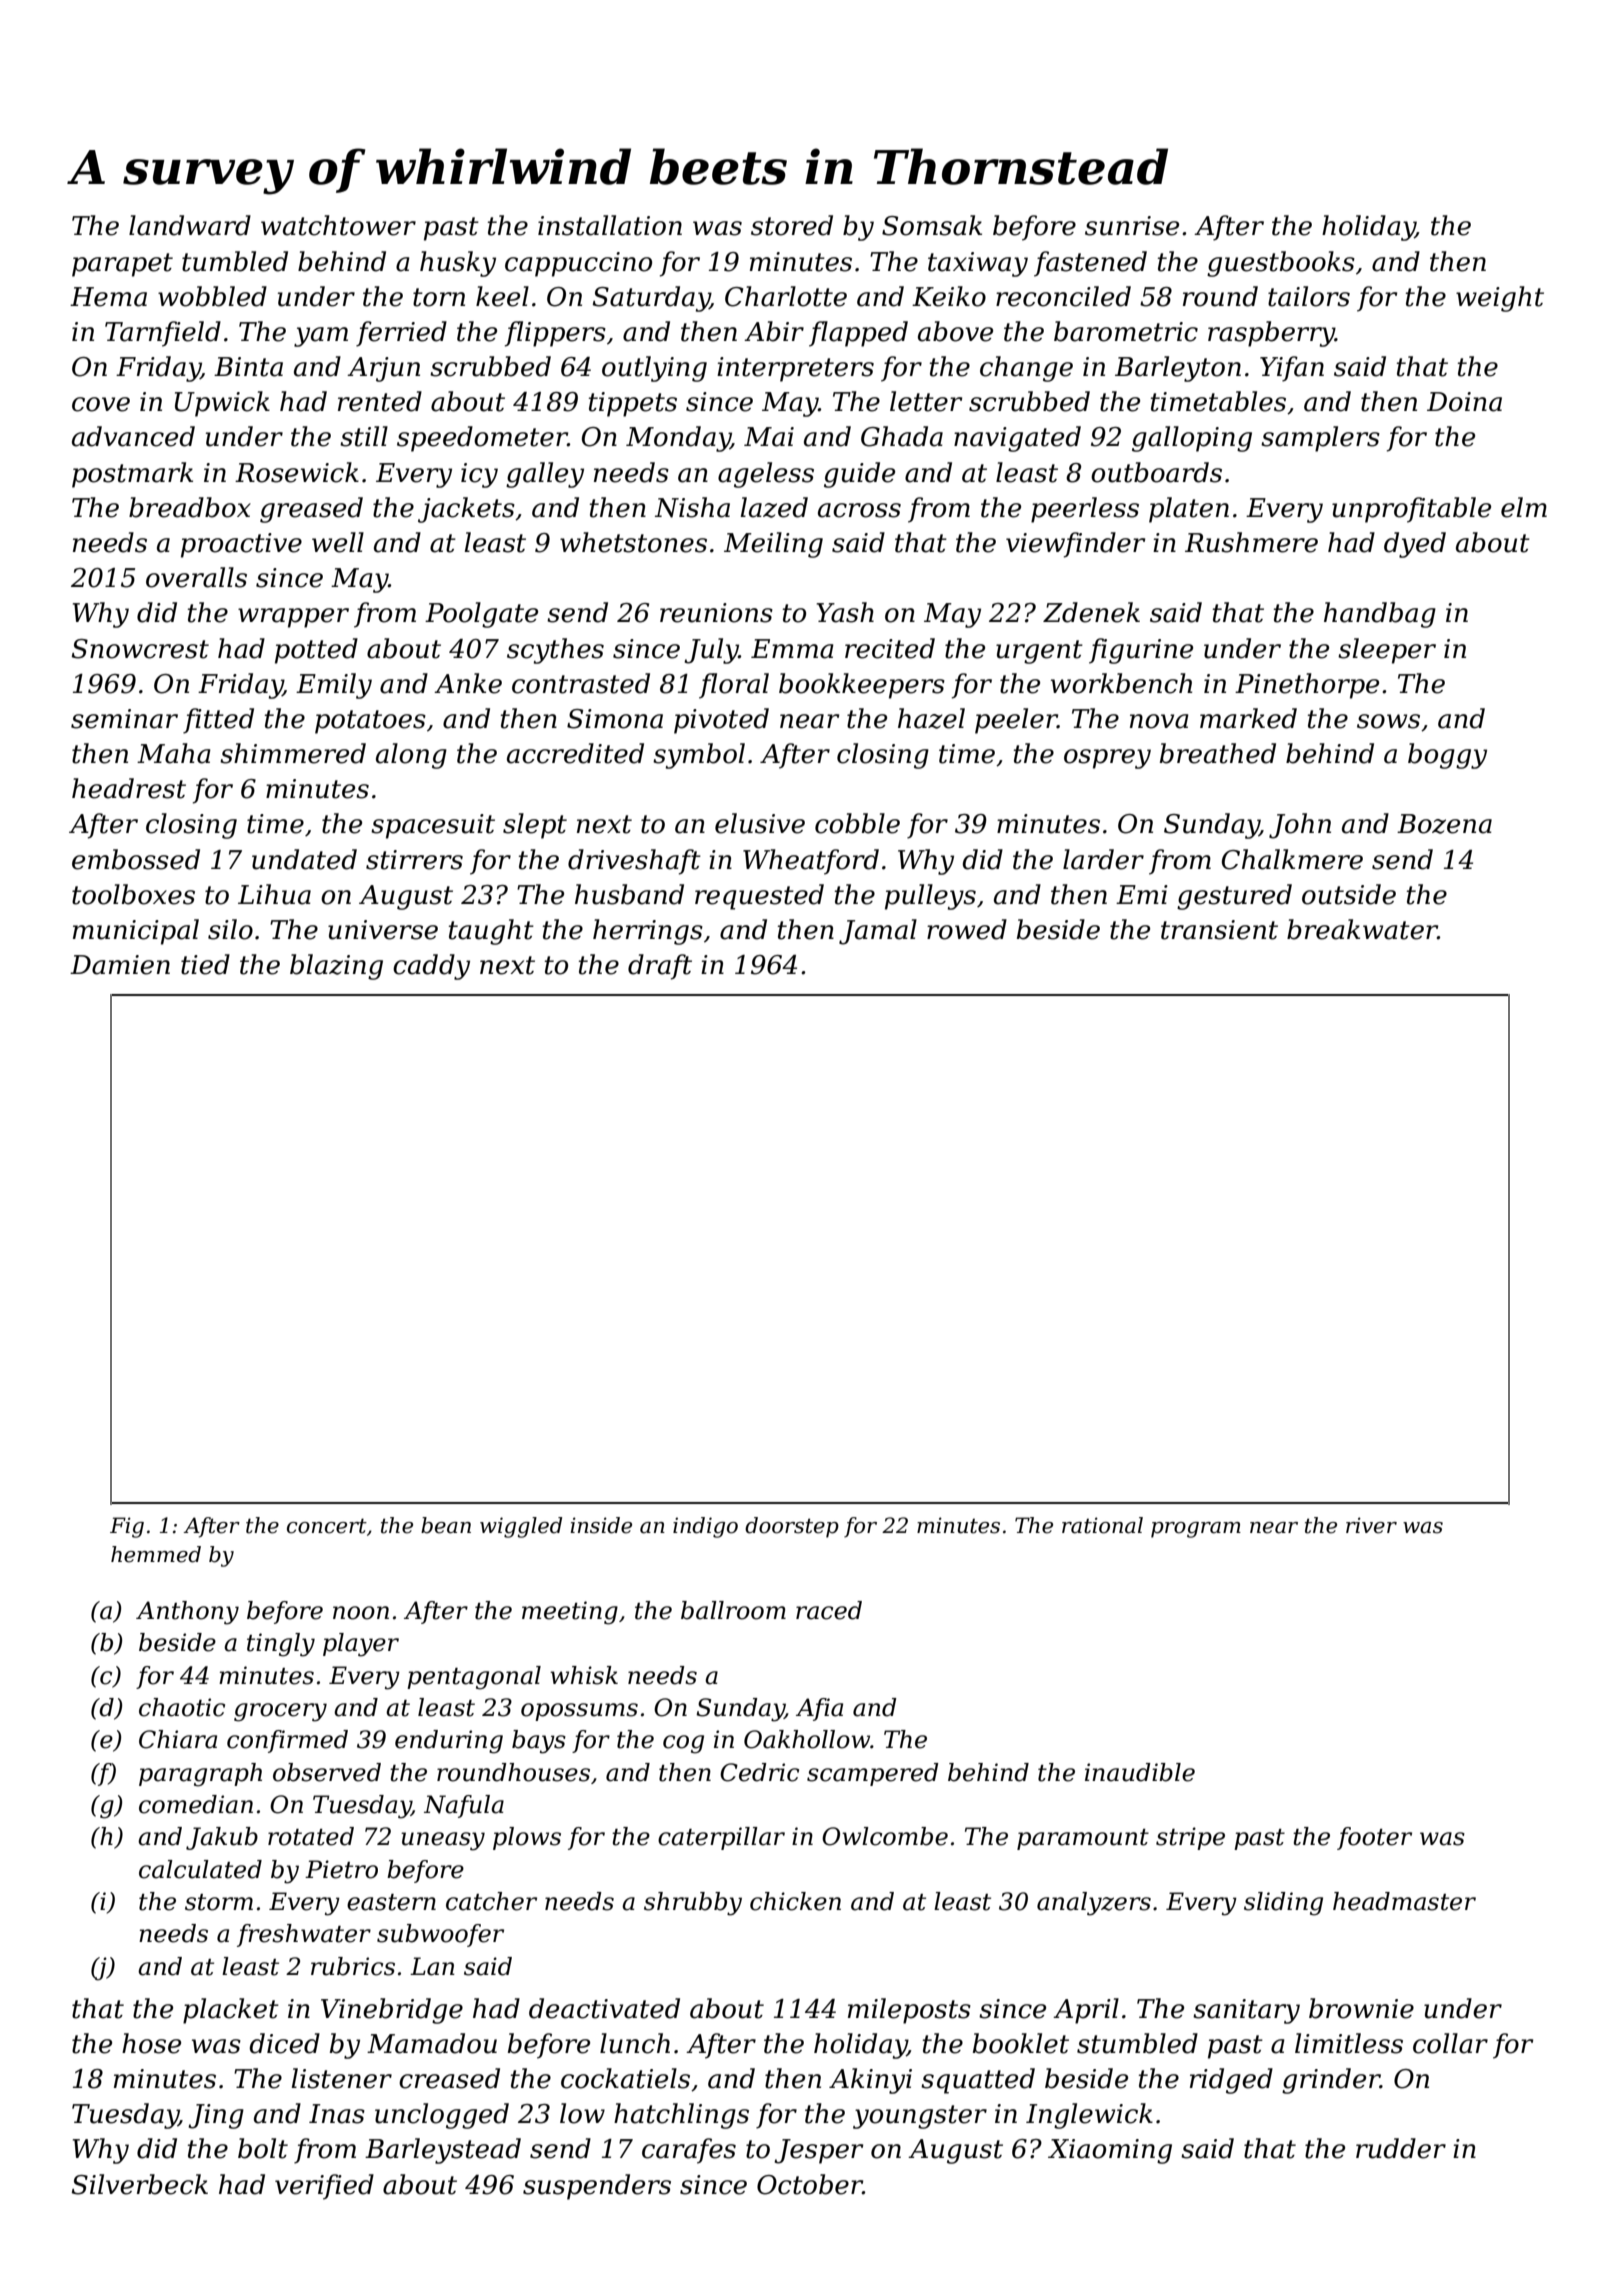 Image resolution: width=1620 pixels, height=2292 pixels. Describe the element at coordinates (660, 967) in the page. I see `draft` at that location.
